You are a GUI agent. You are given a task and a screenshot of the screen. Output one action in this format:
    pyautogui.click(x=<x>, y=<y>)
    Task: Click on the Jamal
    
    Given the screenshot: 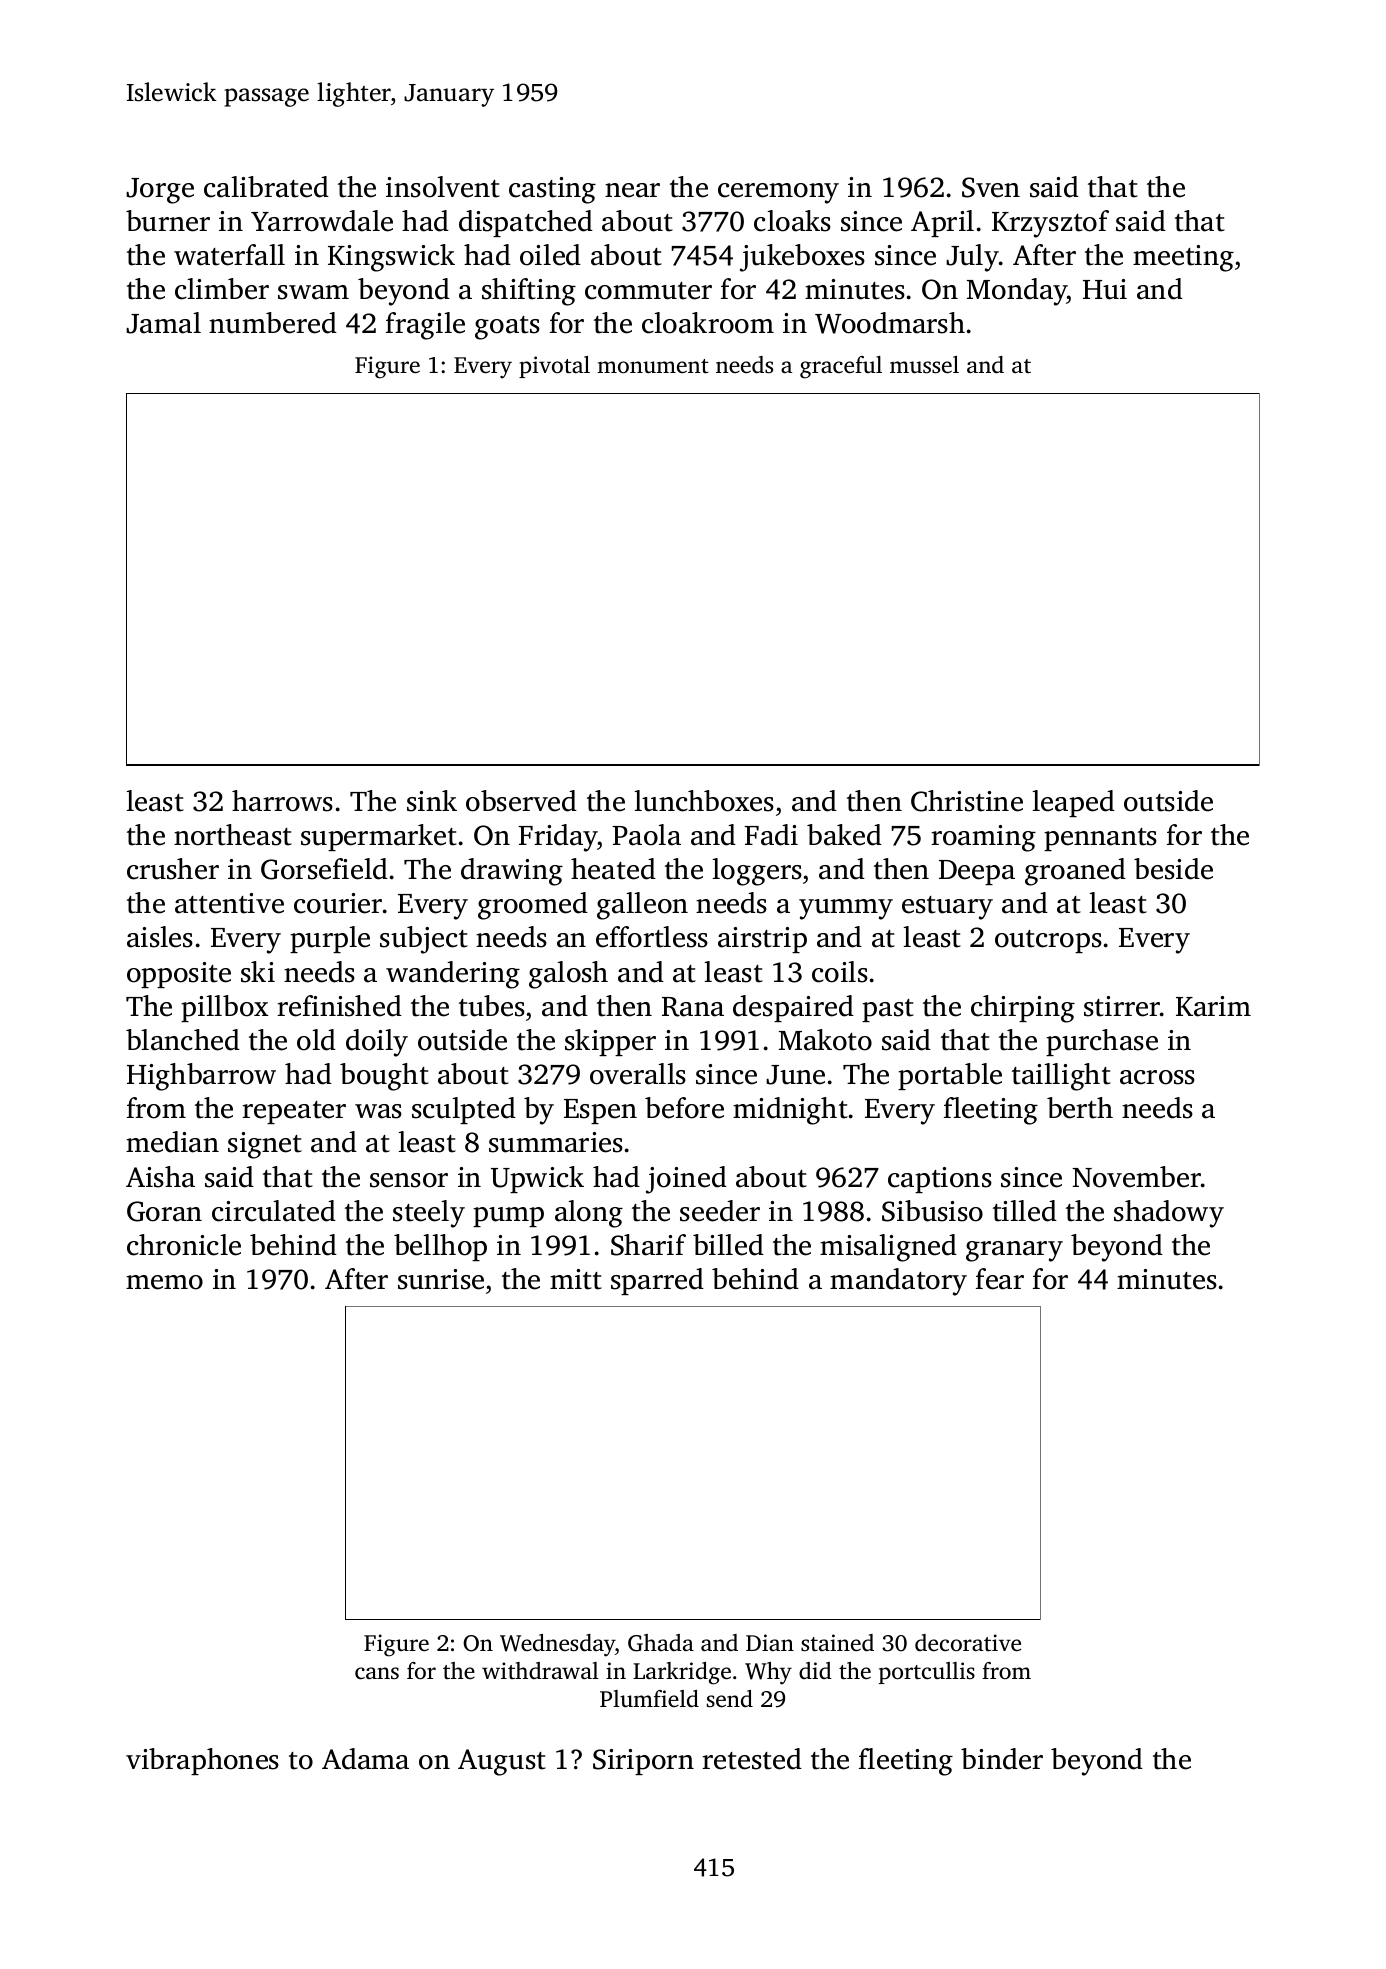 What is the action you would take?
    pyautogui.click(x=163, y=323)
